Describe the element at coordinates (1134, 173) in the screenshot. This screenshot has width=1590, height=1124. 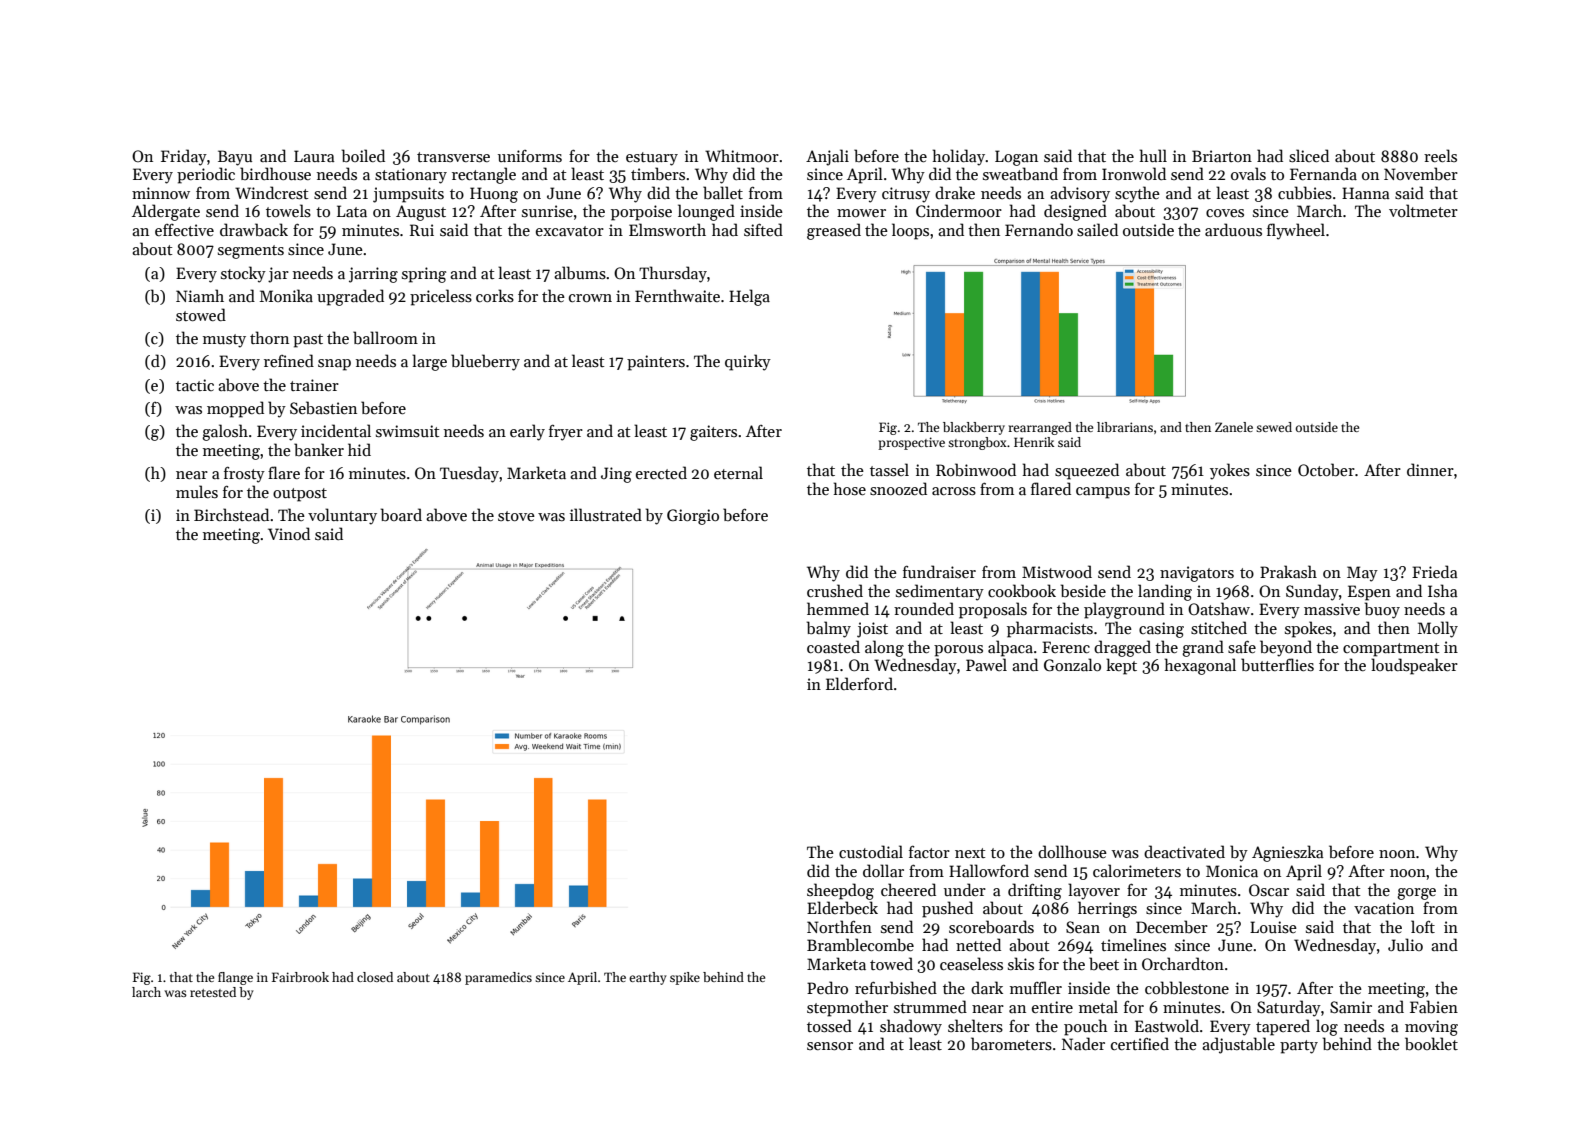
I see `Ironwold` at that location.
